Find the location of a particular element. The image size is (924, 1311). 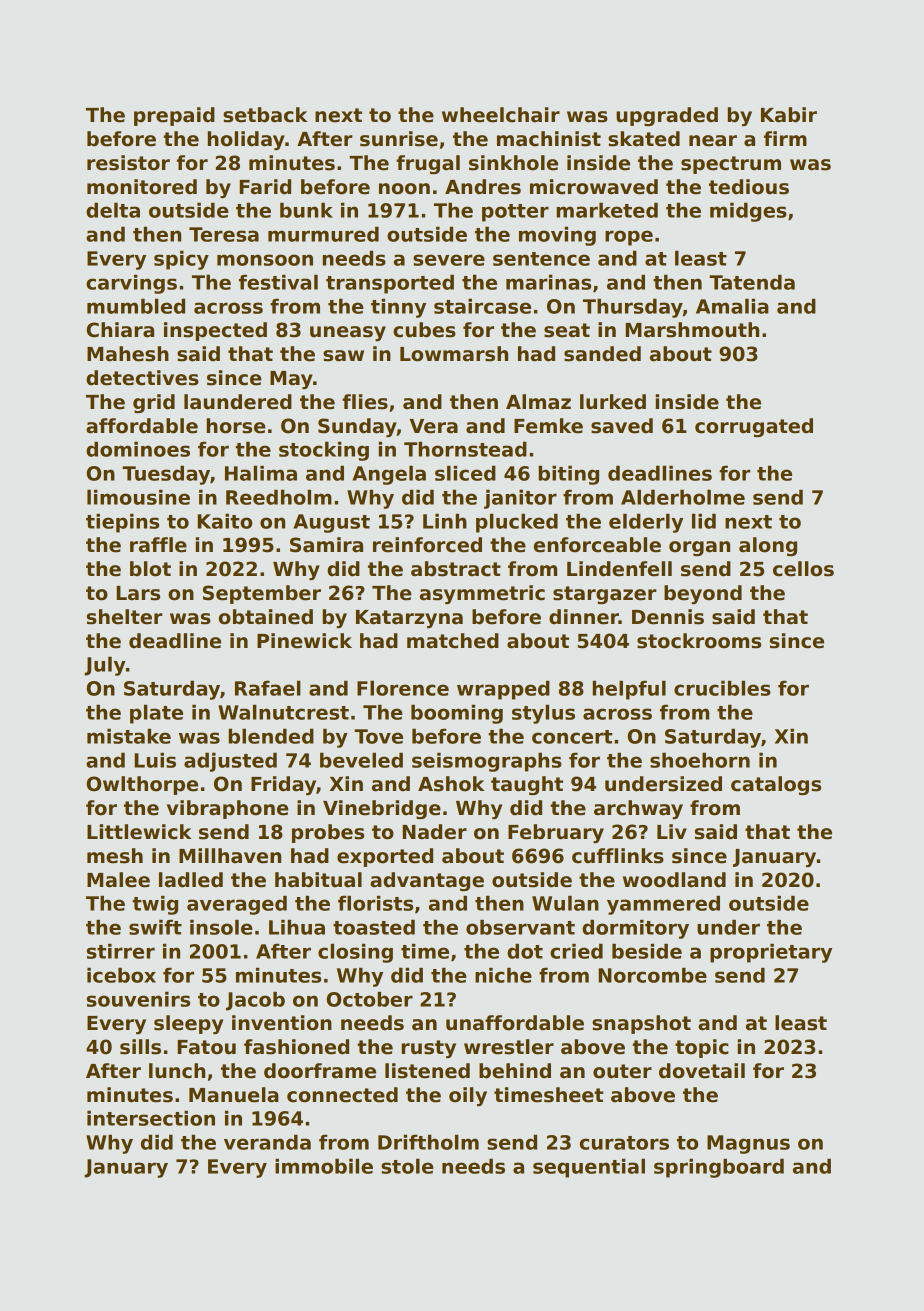

firm is located at coordinates (785, 138).
